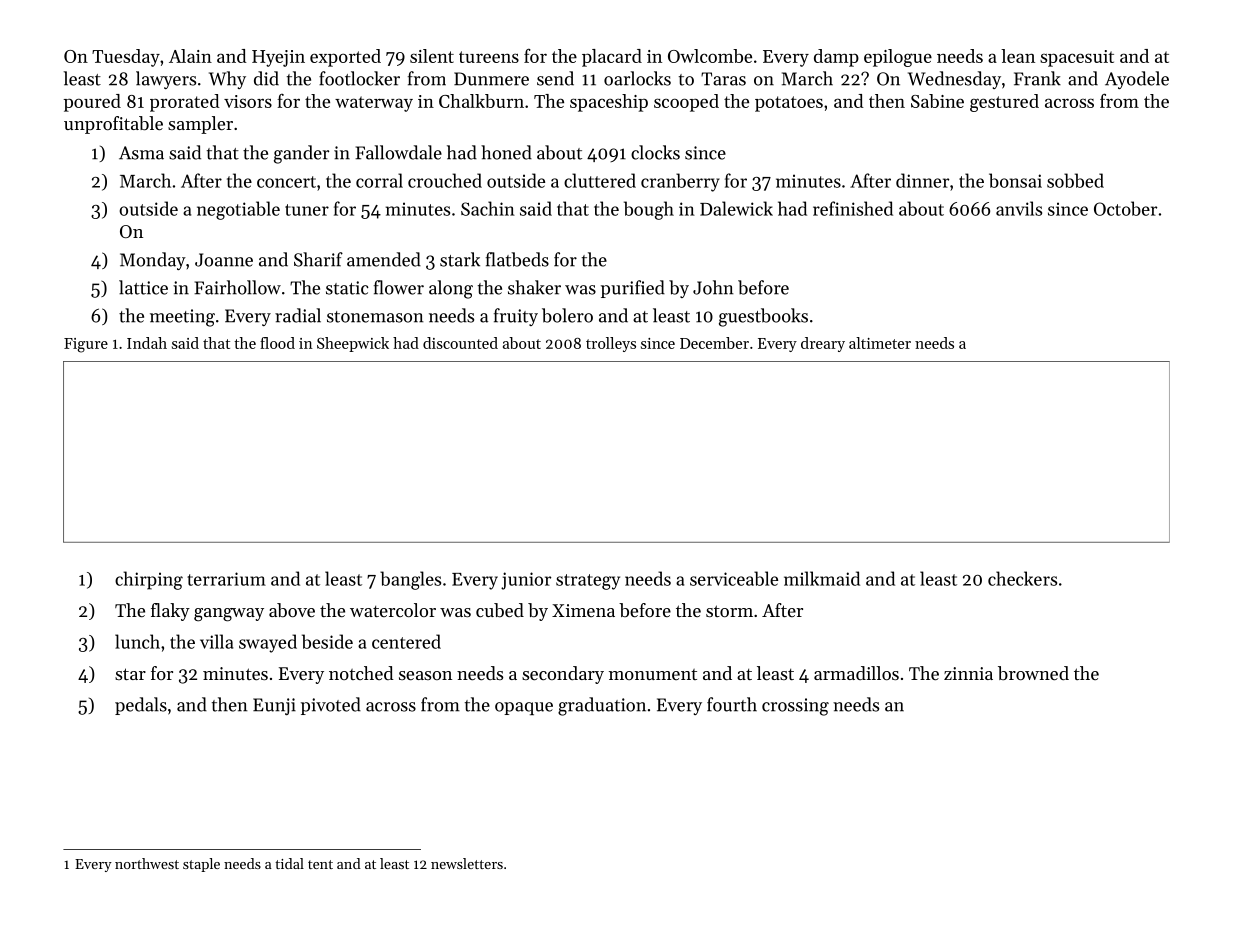  What do you see at coordinates (467, 863) in the page?
I see `newsletters` at bounding box center [467, 863].
